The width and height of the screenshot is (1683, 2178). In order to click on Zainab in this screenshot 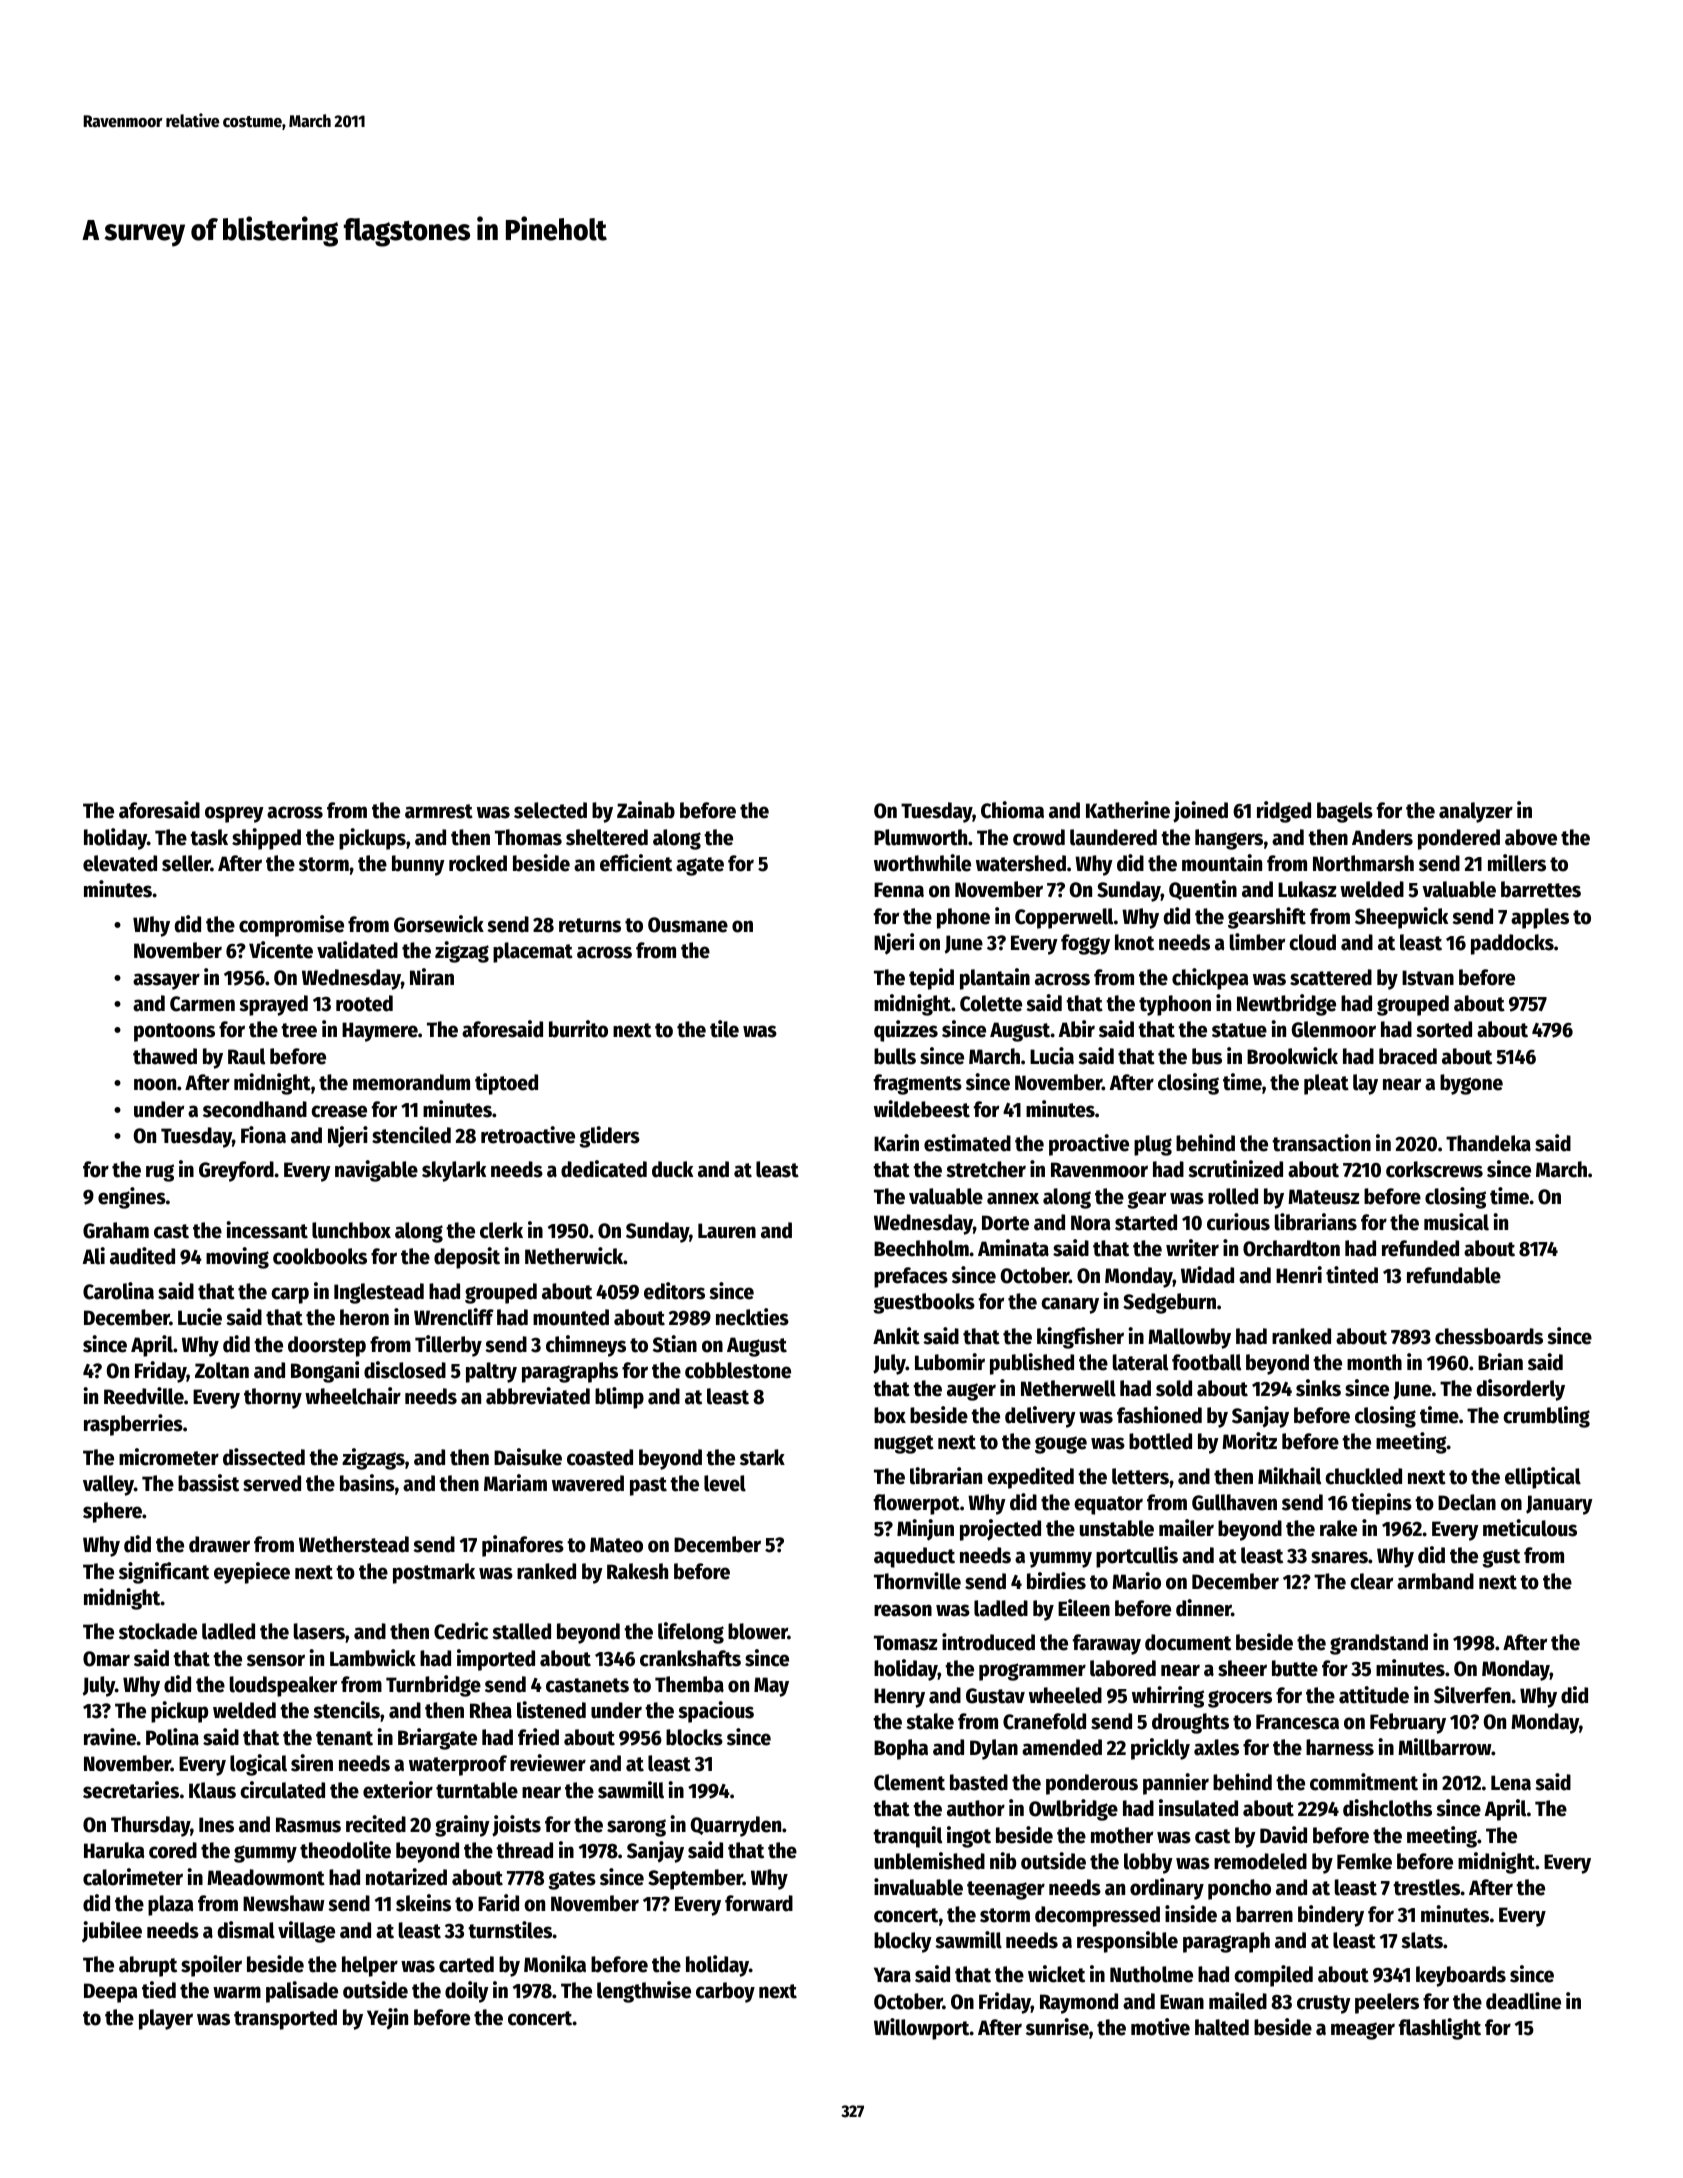, I will do `click(646, 810)`.
